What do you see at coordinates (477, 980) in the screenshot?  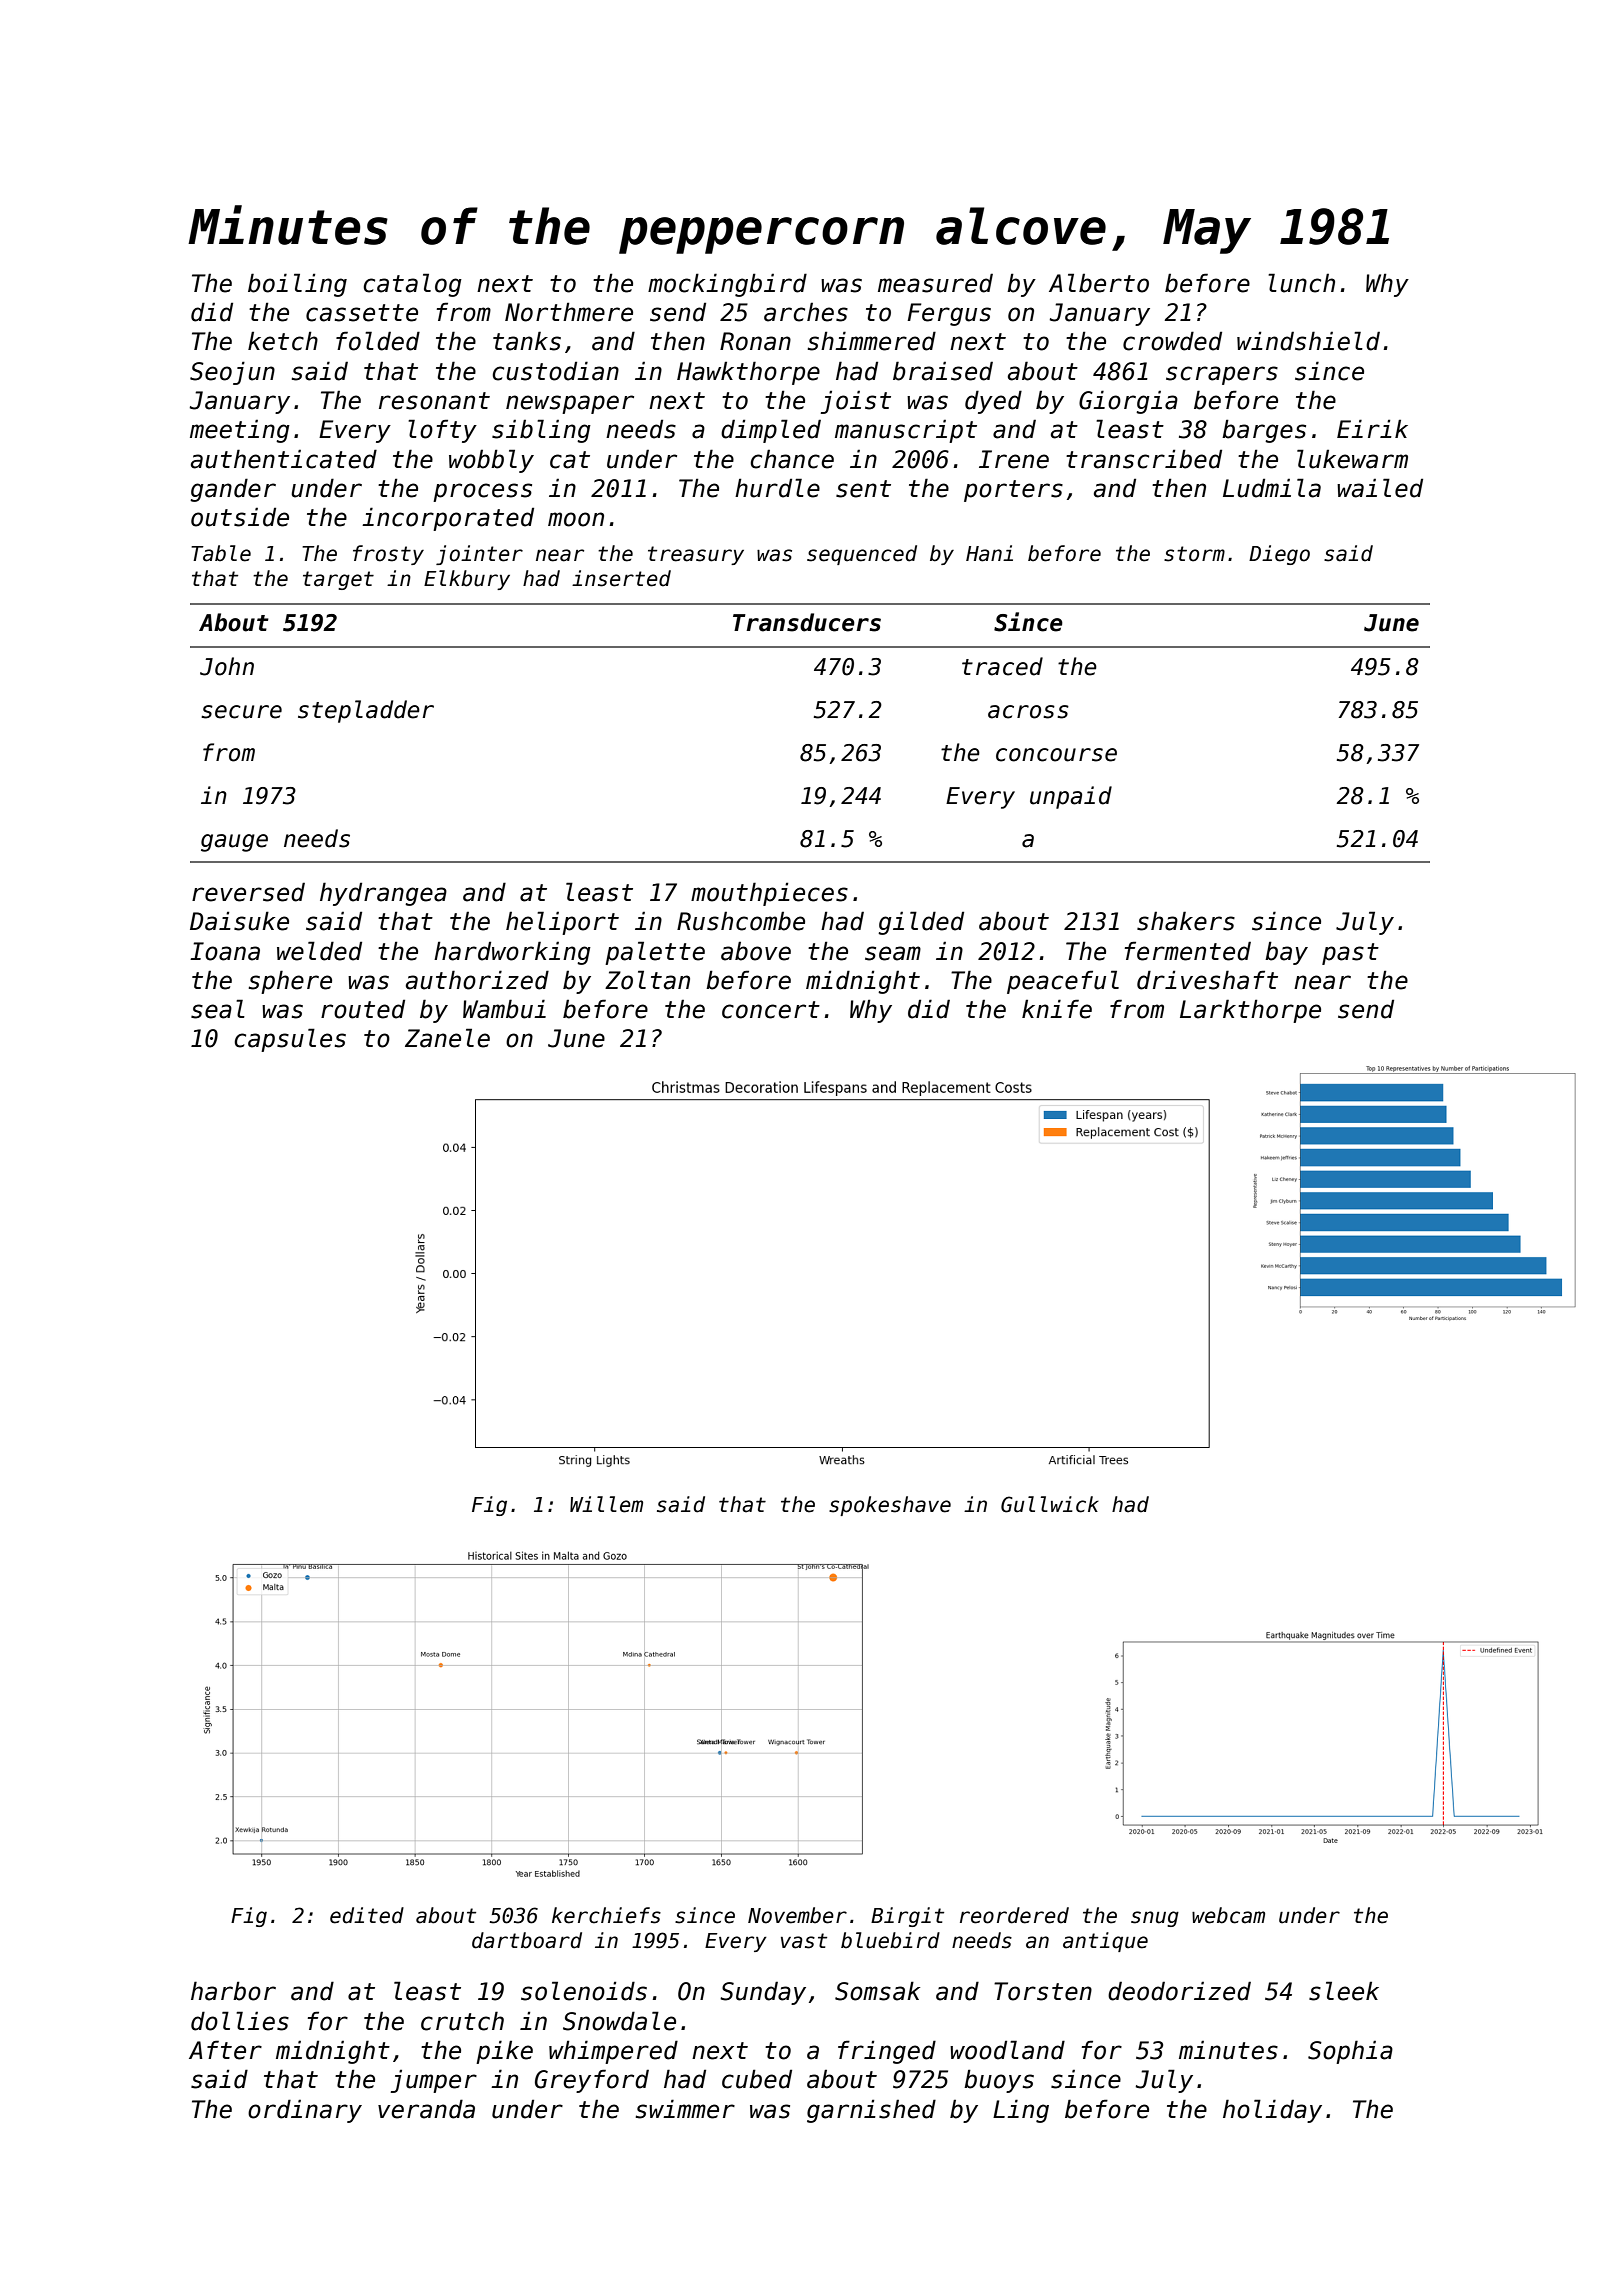 I see `authorized` at bounding box center [477, 980].
